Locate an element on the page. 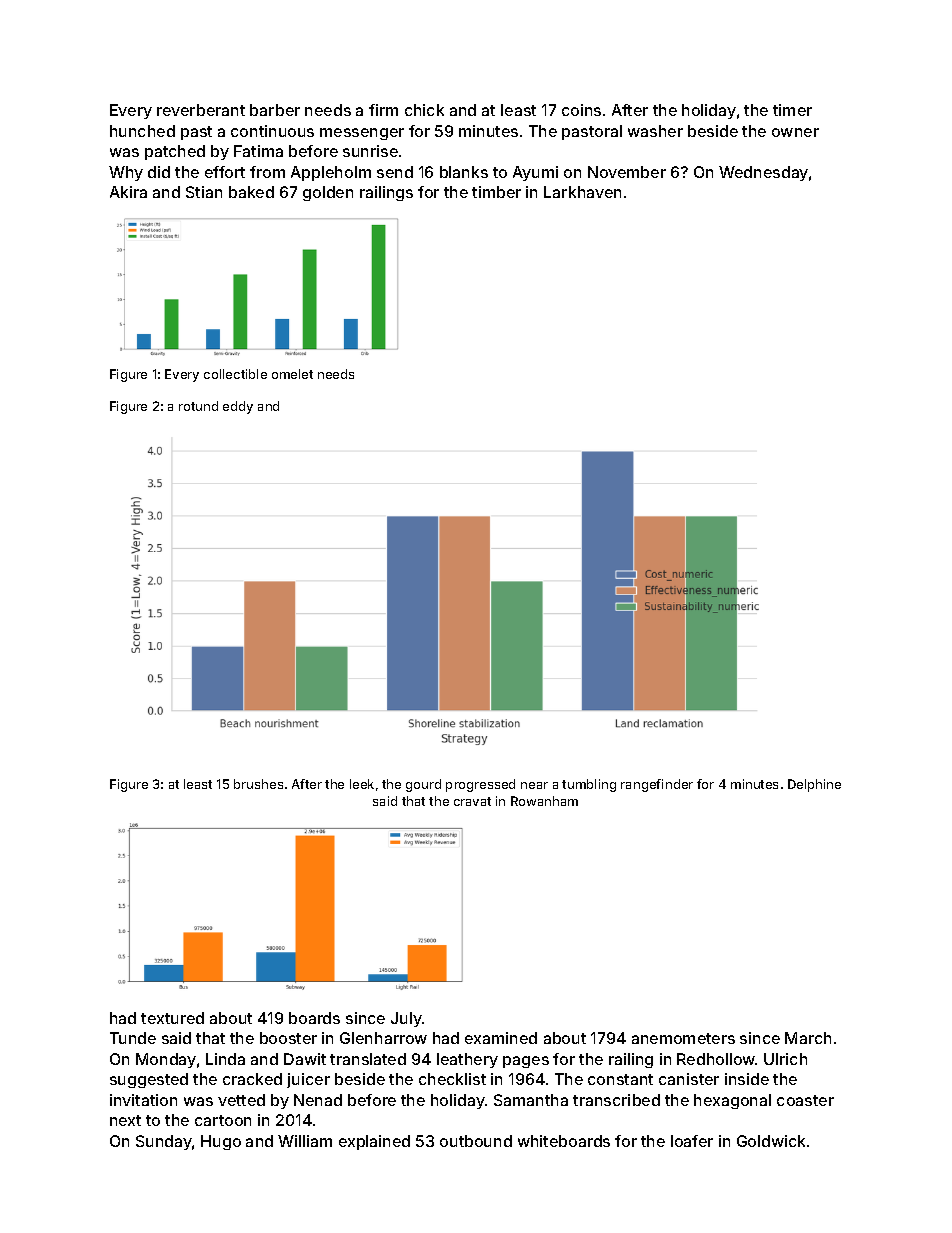 Image resolution: width=952 pixels, height=1233 pixels. owner is located at coordinates (795, 132).
